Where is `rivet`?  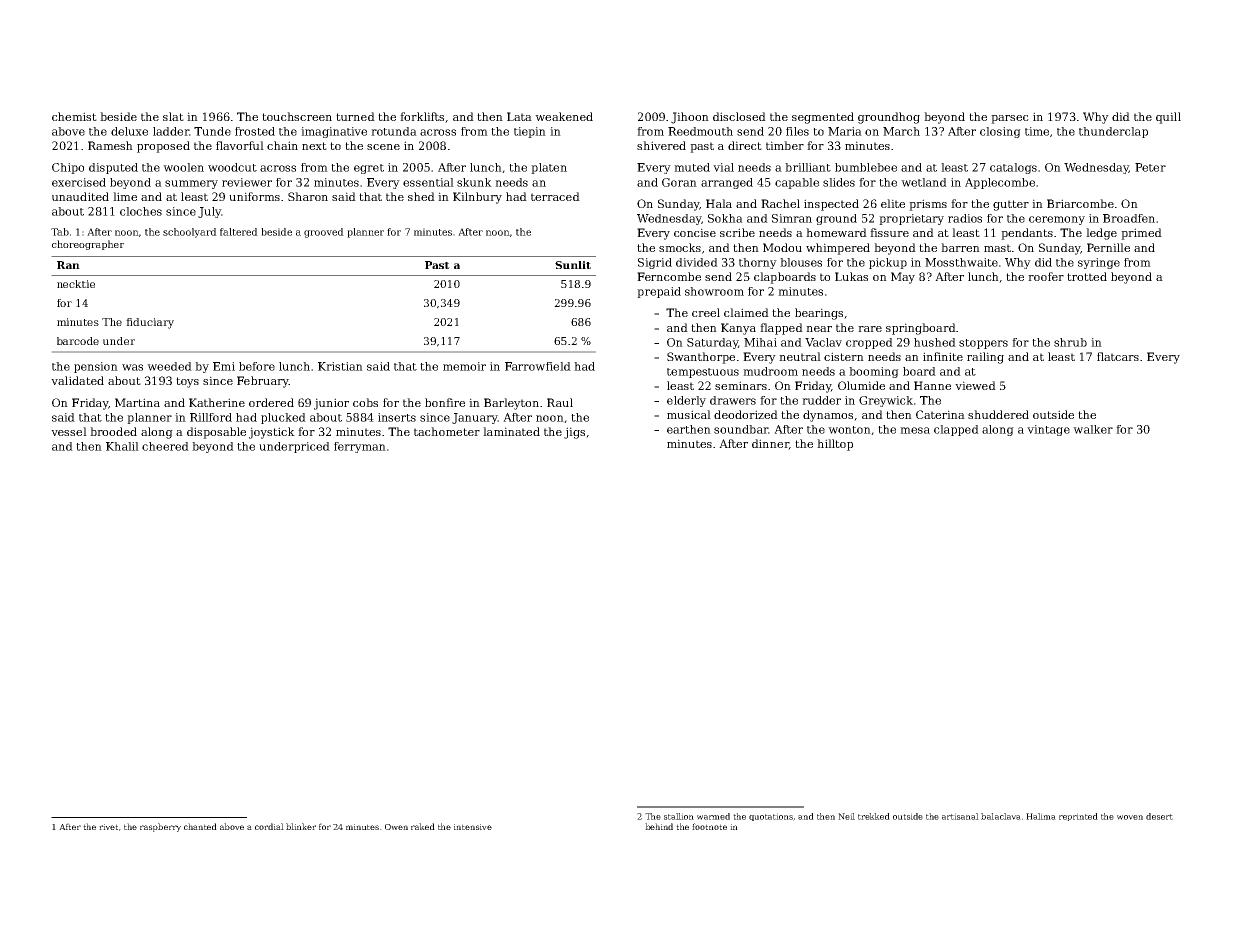 rivet is located at coordinates (108, 827).
